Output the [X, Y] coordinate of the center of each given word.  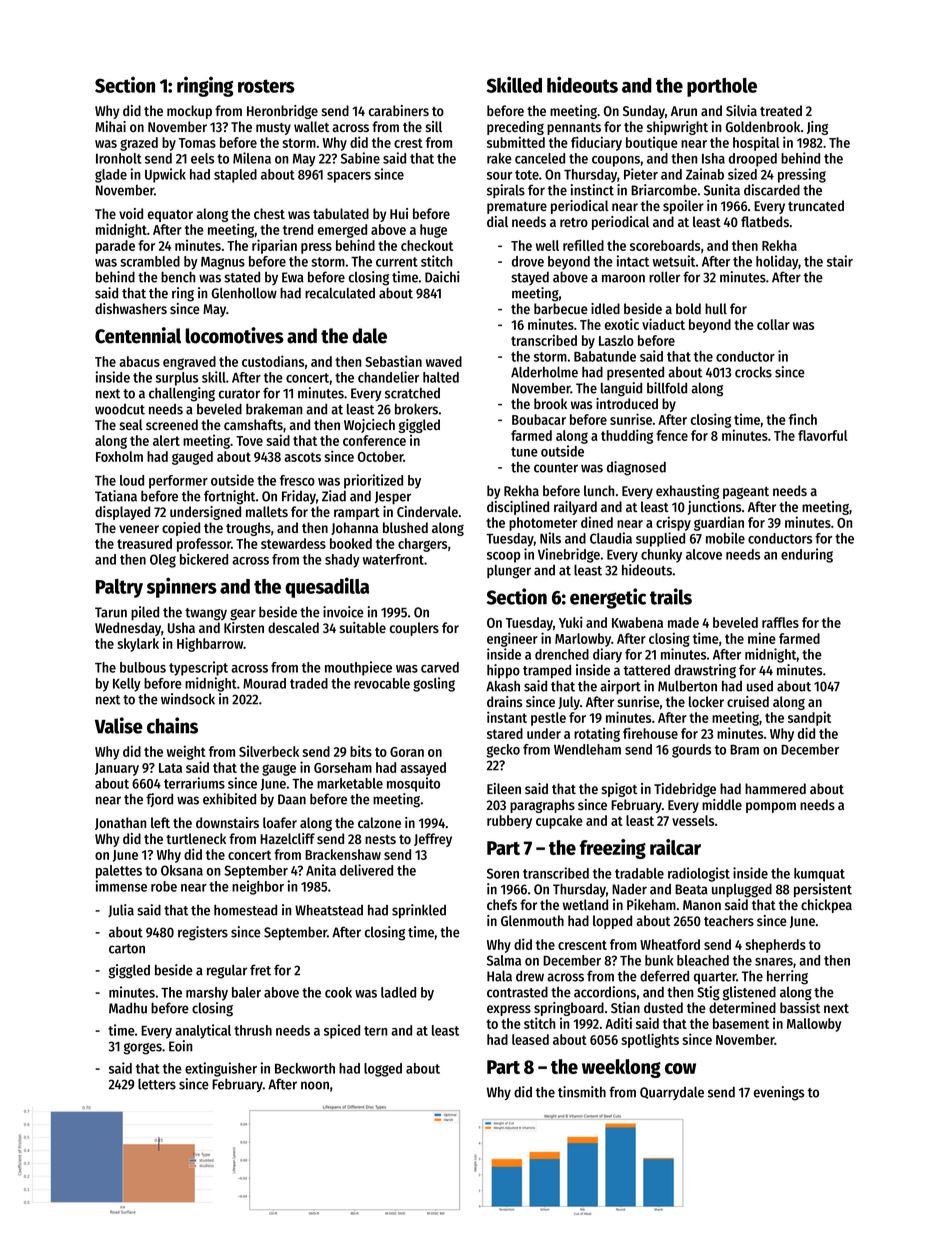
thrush [253, 1030]
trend [298, 229]
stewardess [293, 543]
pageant [746, 493]
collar [773, 324]
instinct [592, 190]
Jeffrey [433, 840]
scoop [503, 557]
